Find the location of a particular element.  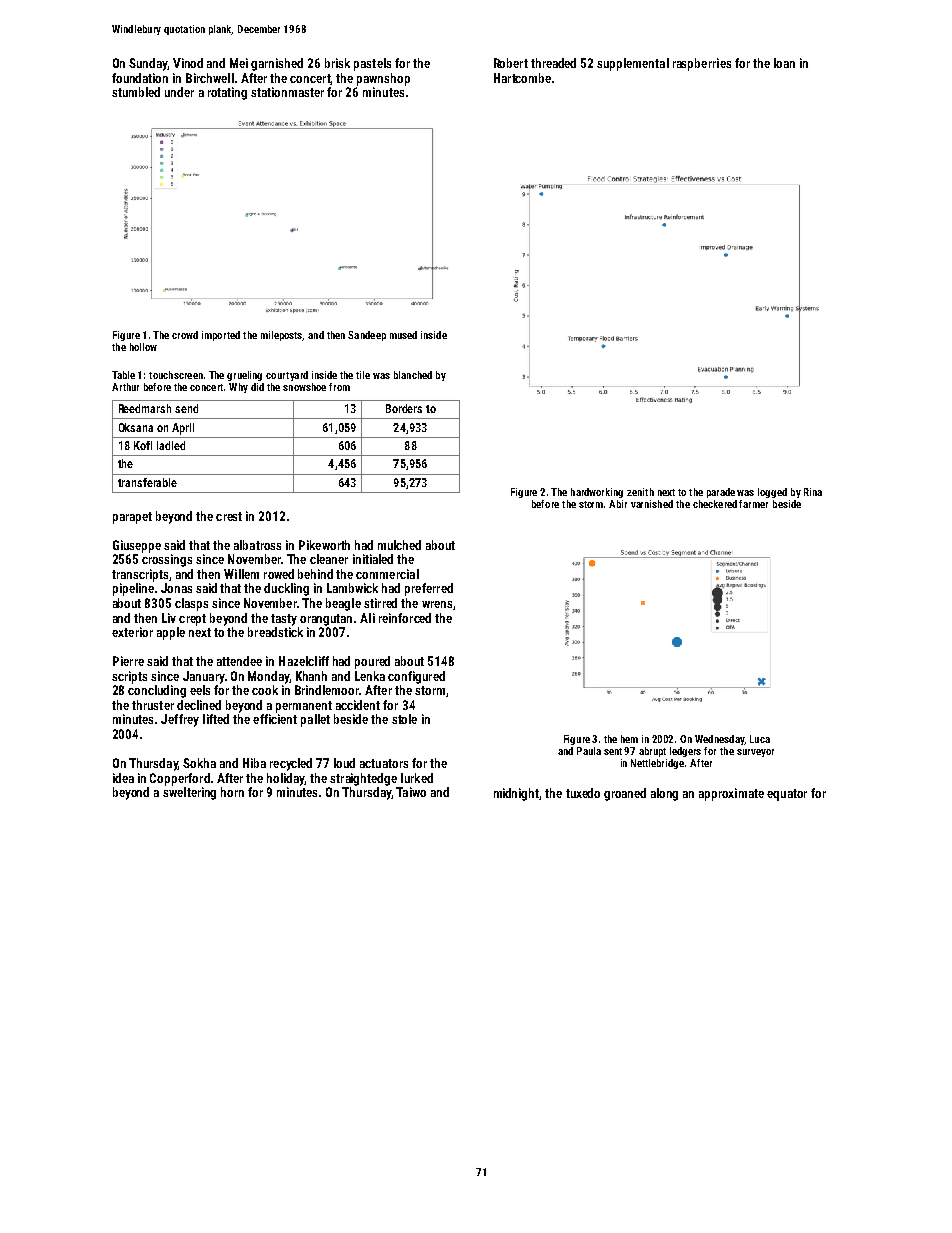

farmer is located at coordinates (753, 504).
